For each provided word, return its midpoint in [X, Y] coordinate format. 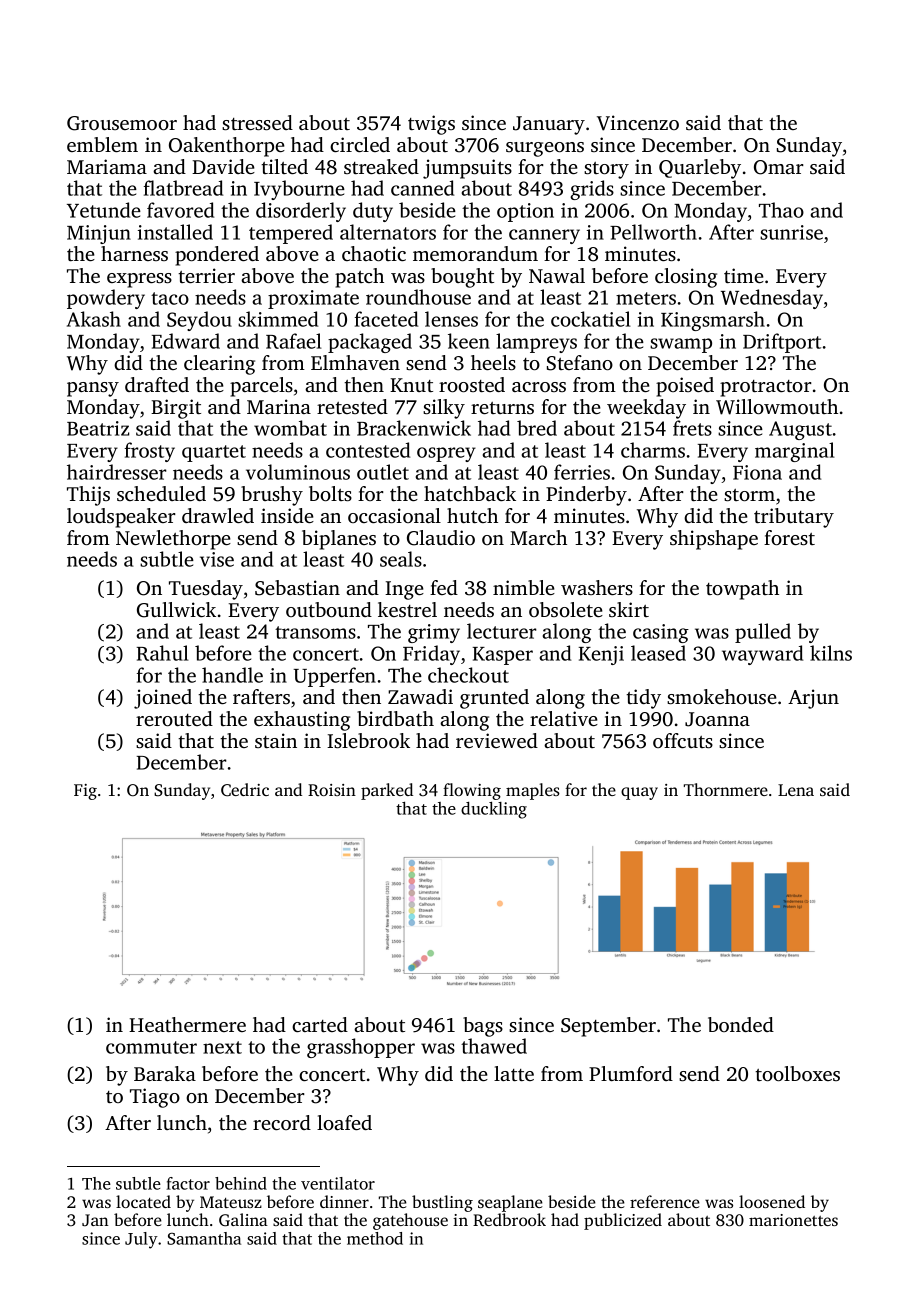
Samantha [204, 1238]
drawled [218, 515]
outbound [329, 609]
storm [749, 495]
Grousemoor [122, 123]
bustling [442, 1203]
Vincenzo [638, 123]
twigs [431, 125]
